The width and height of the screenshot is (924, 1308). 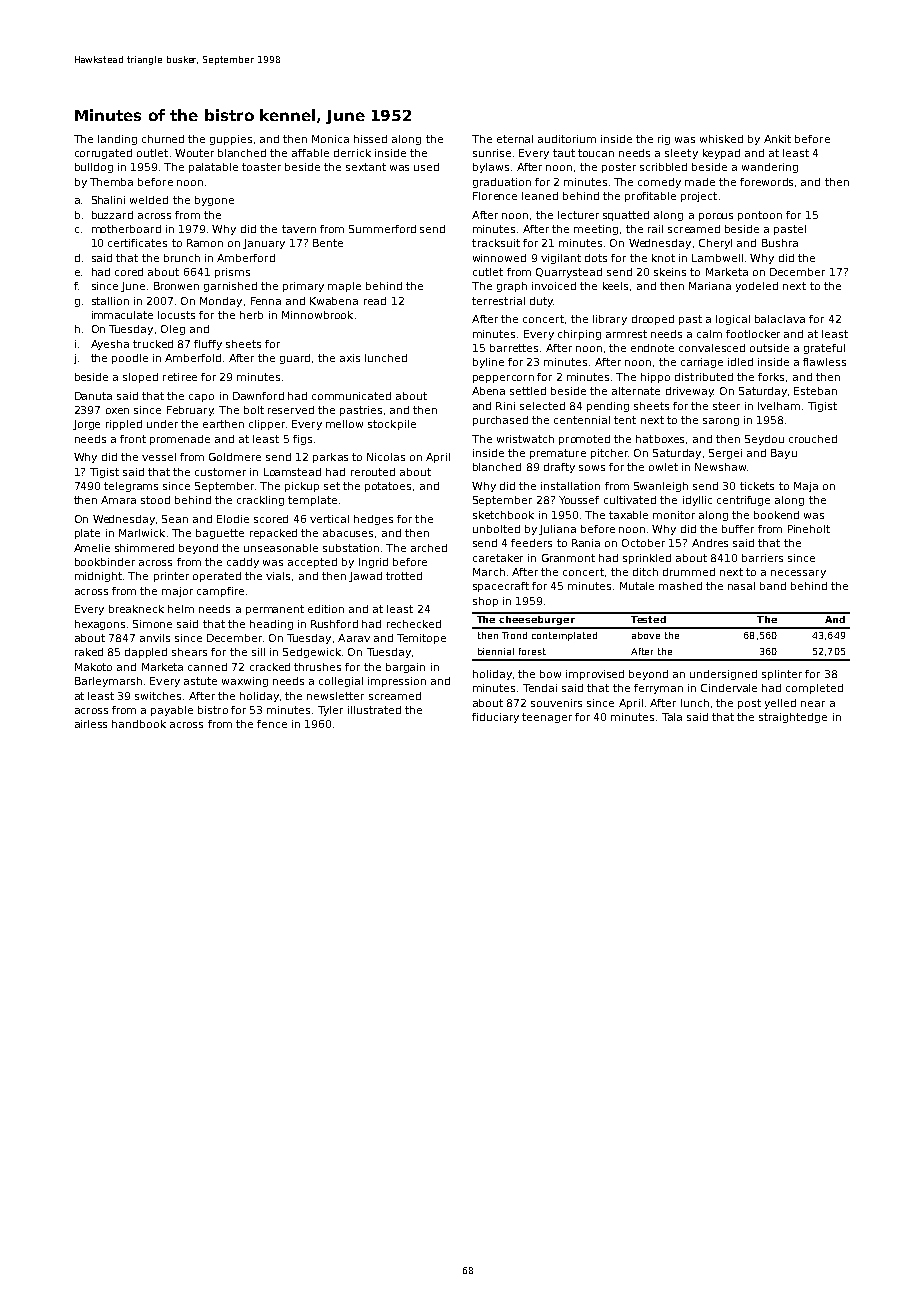 I want to click on sketchbook, so click(x=503, y=515).
